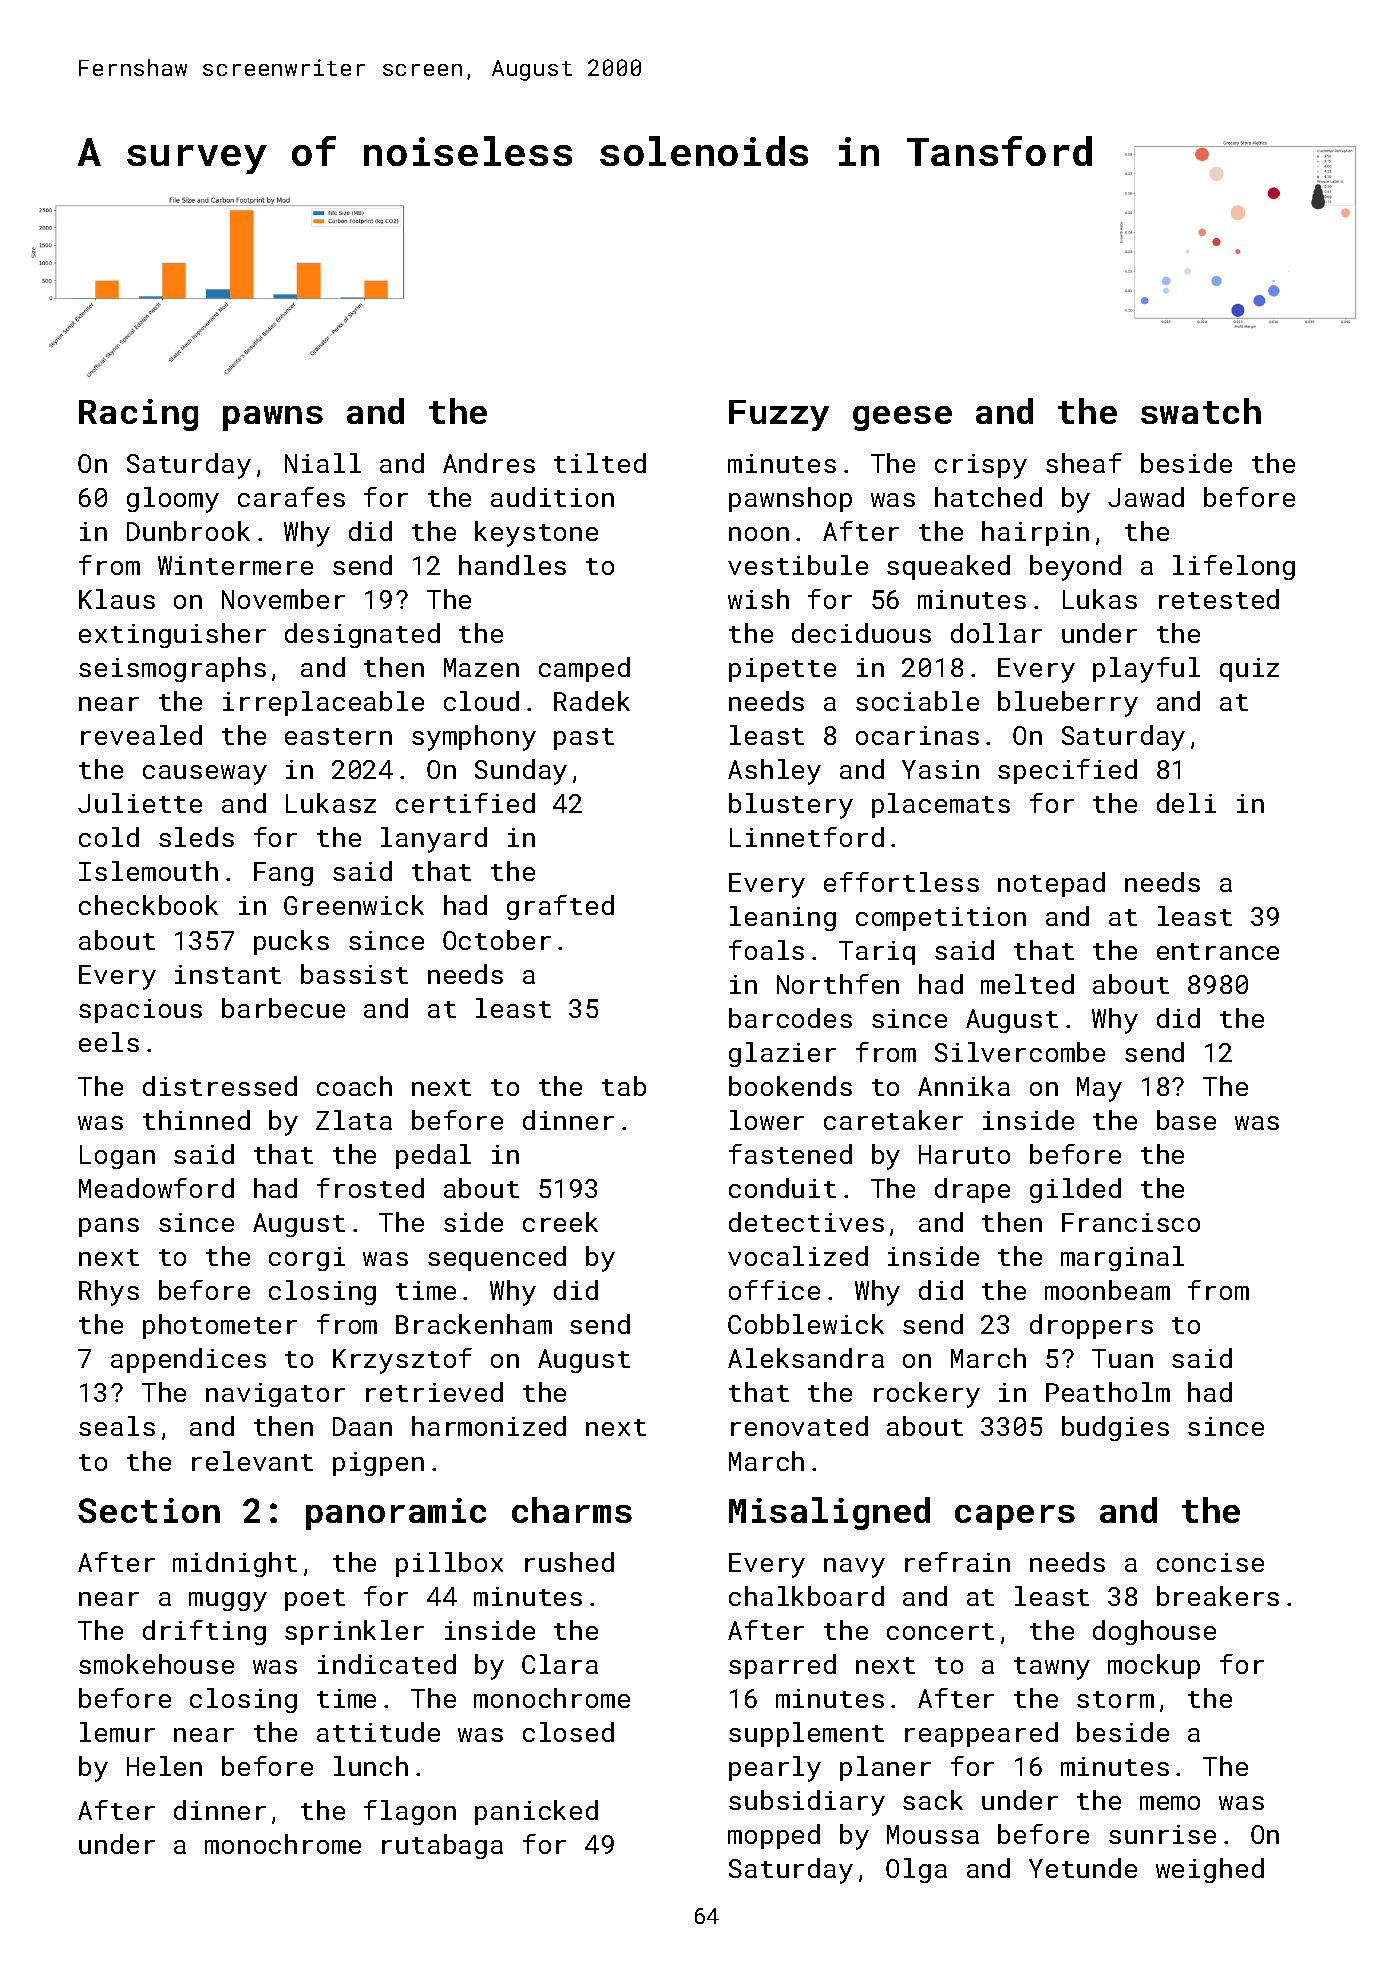  What do you see at coordinates (138, 415) in the image?
I see `Racing` at bounding box center [138, 415].
